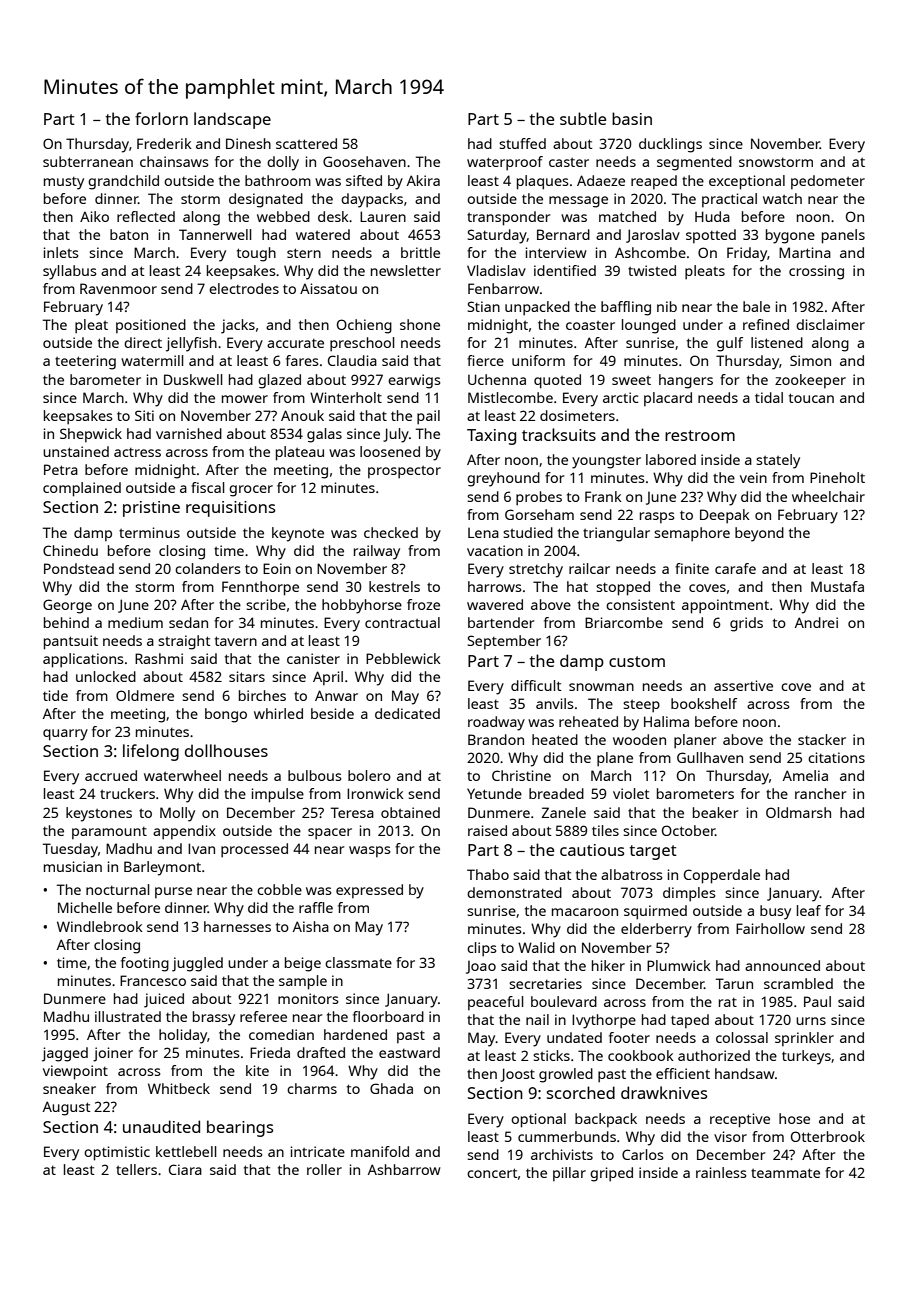  I want to click on behind, so click(66, 622).
